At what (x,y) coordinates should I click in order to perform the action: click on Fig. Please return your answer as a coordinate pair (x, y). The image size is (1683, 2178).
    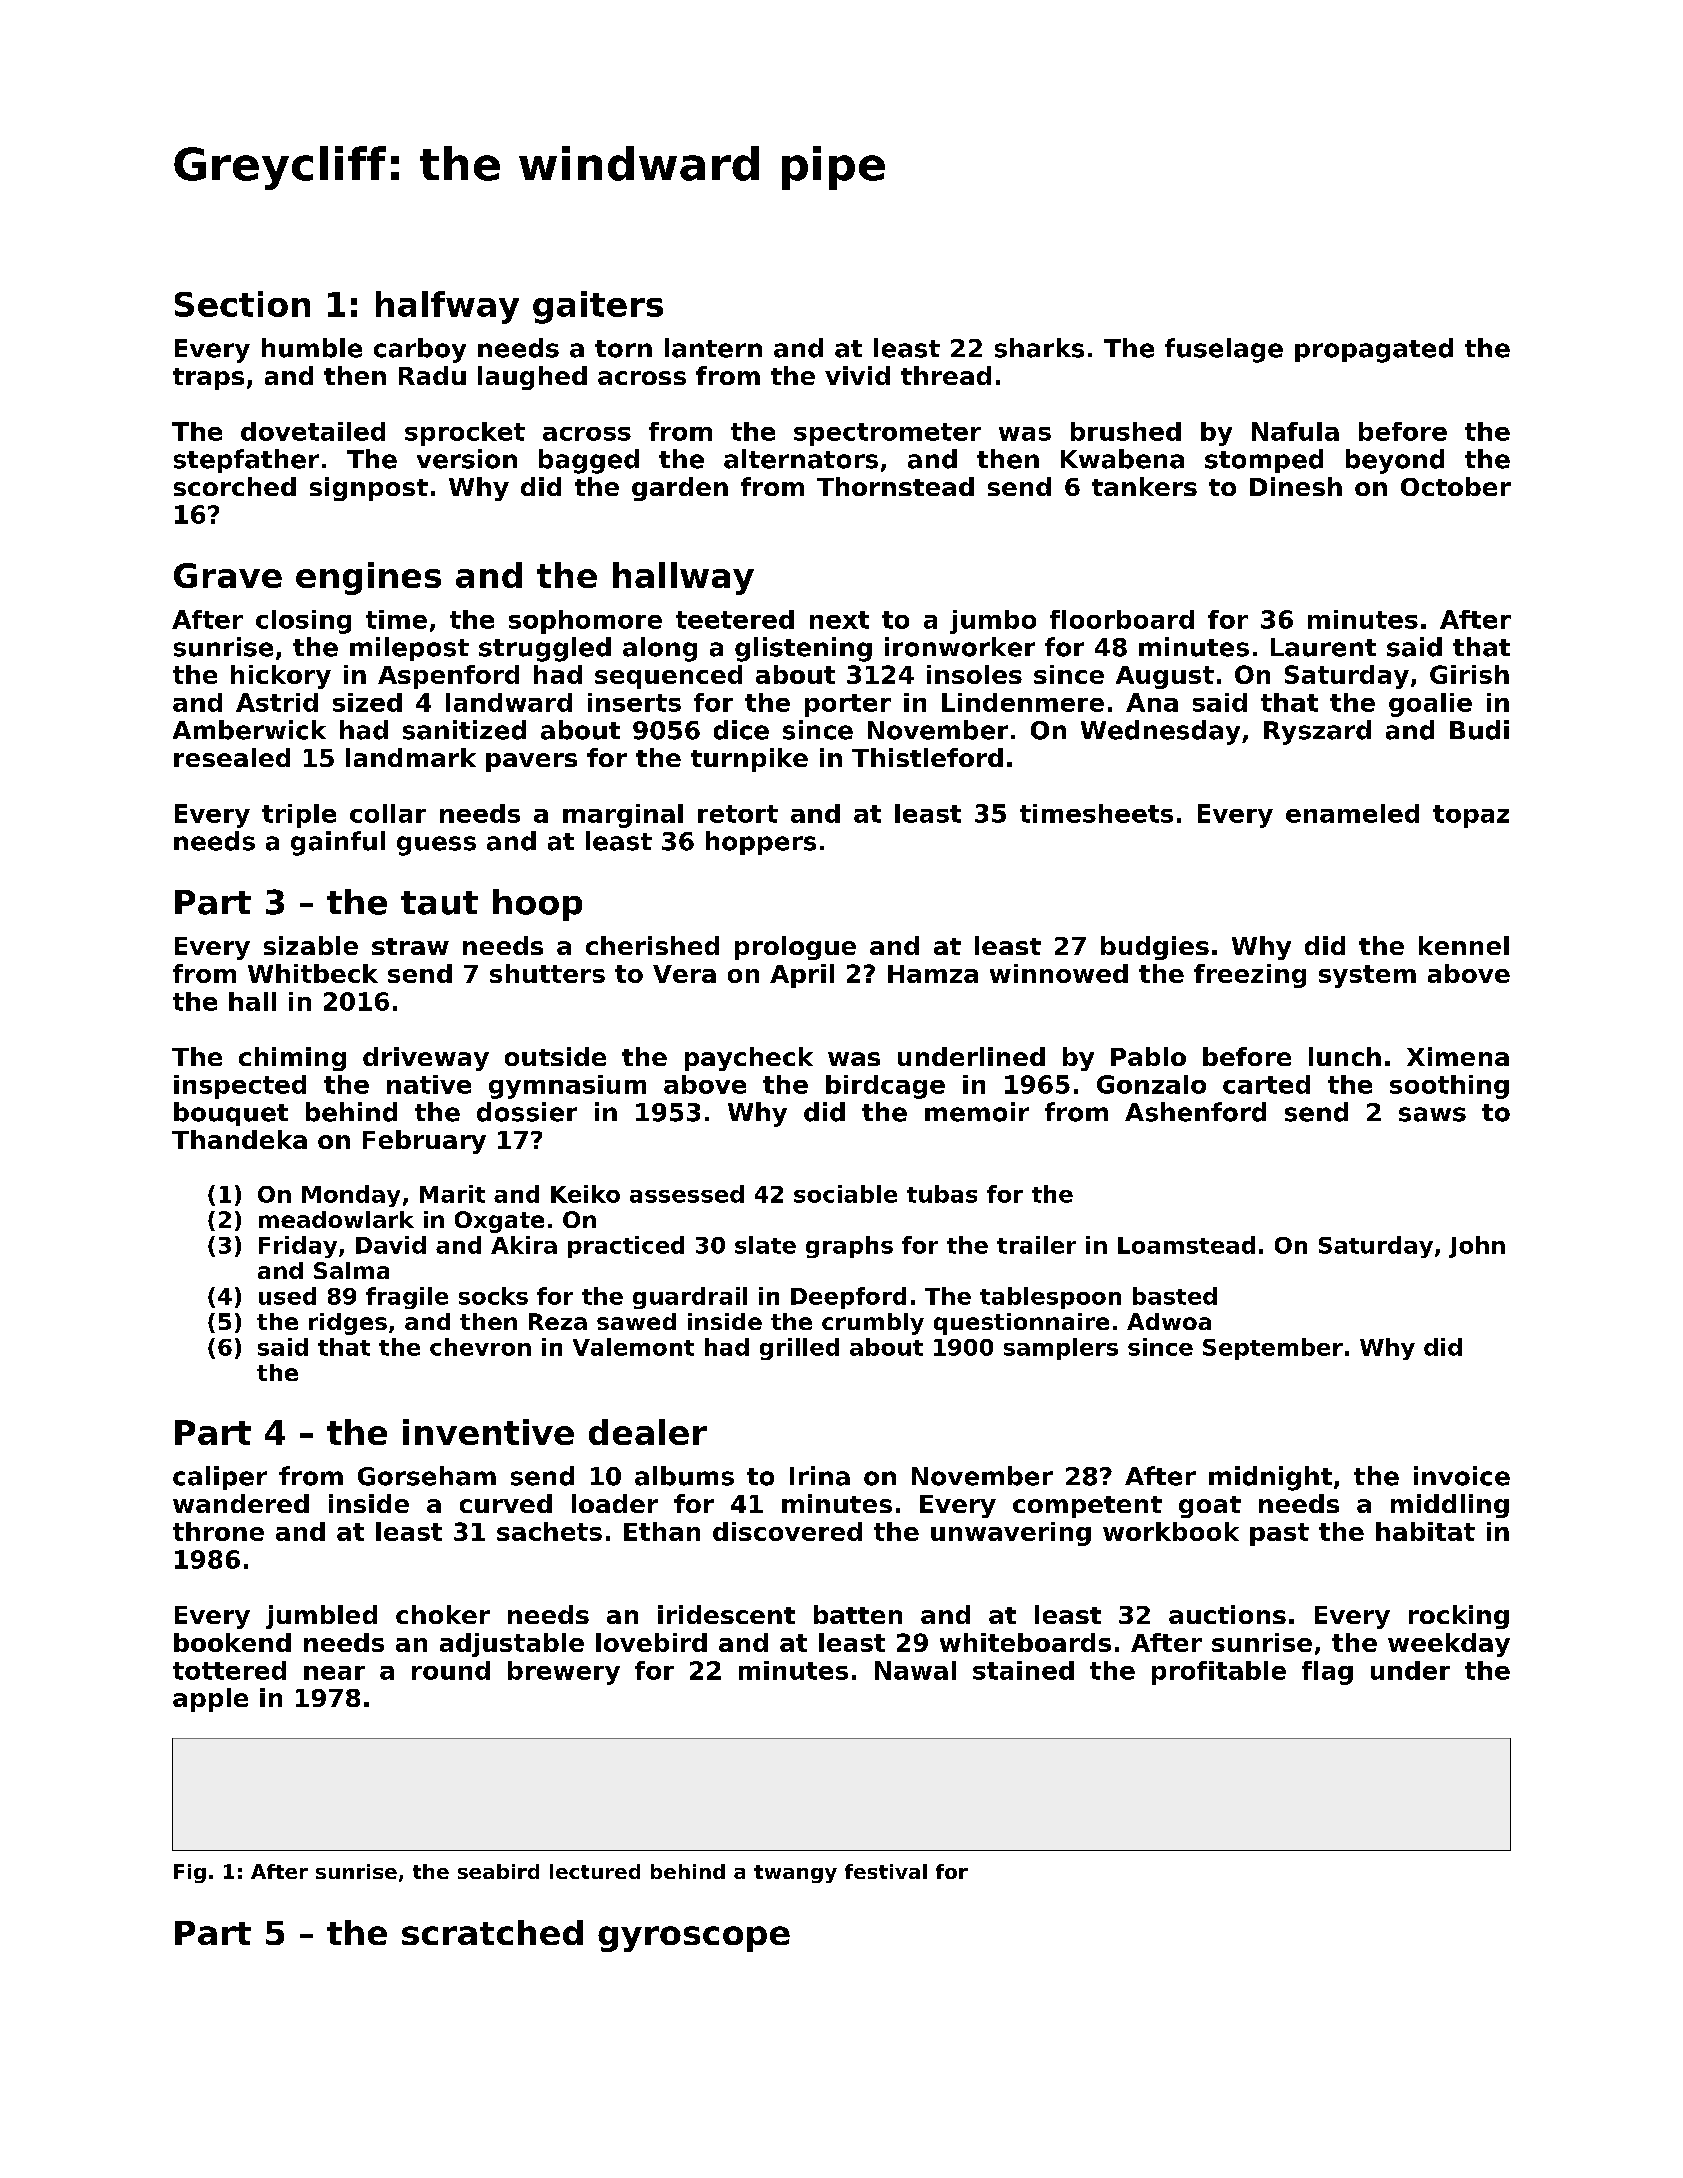
    Looking at the image, I should click on (190, 1873).
